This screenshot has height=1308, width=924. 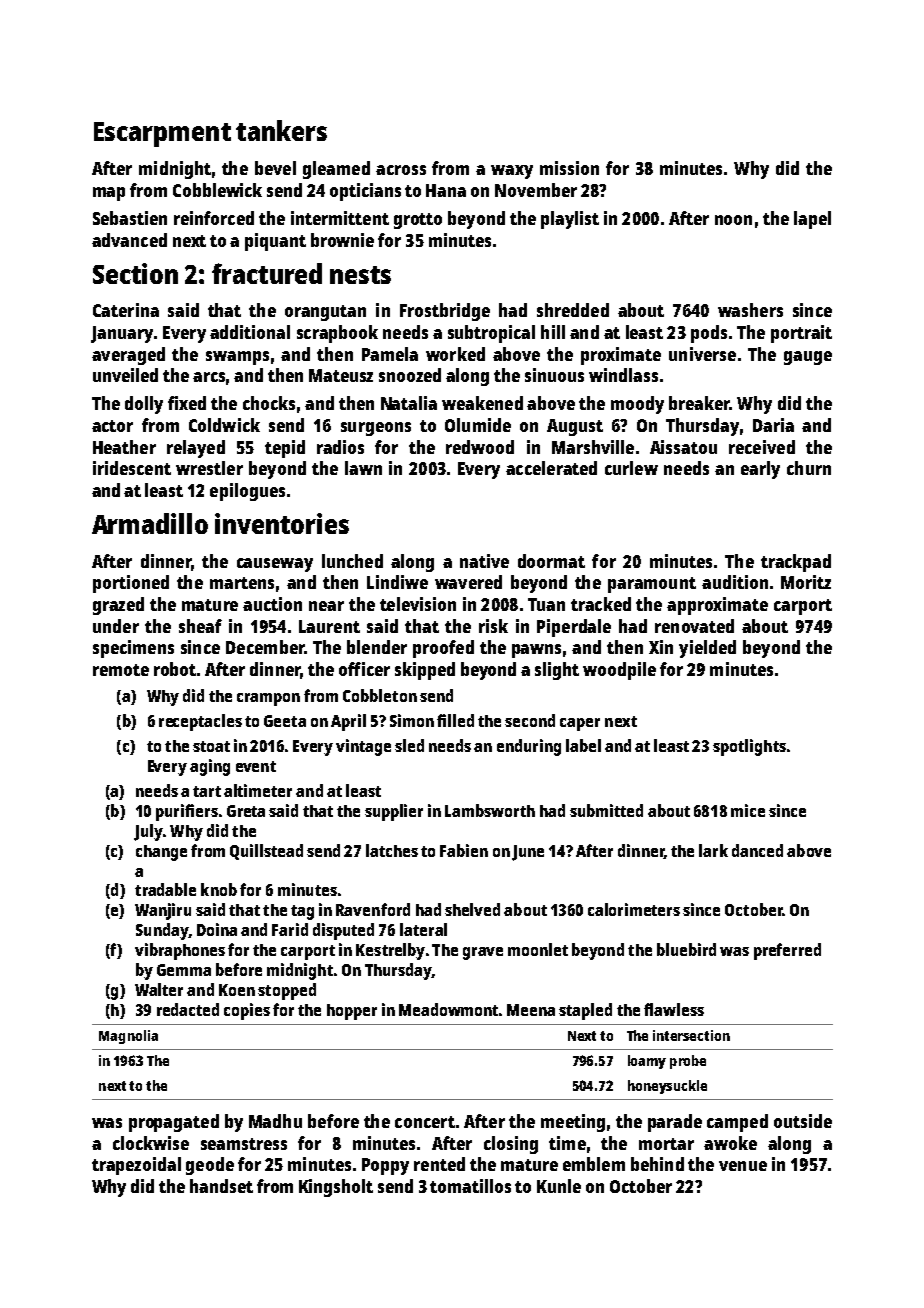 I want to click on Kingsholt, so click(x=336, y=1188).
